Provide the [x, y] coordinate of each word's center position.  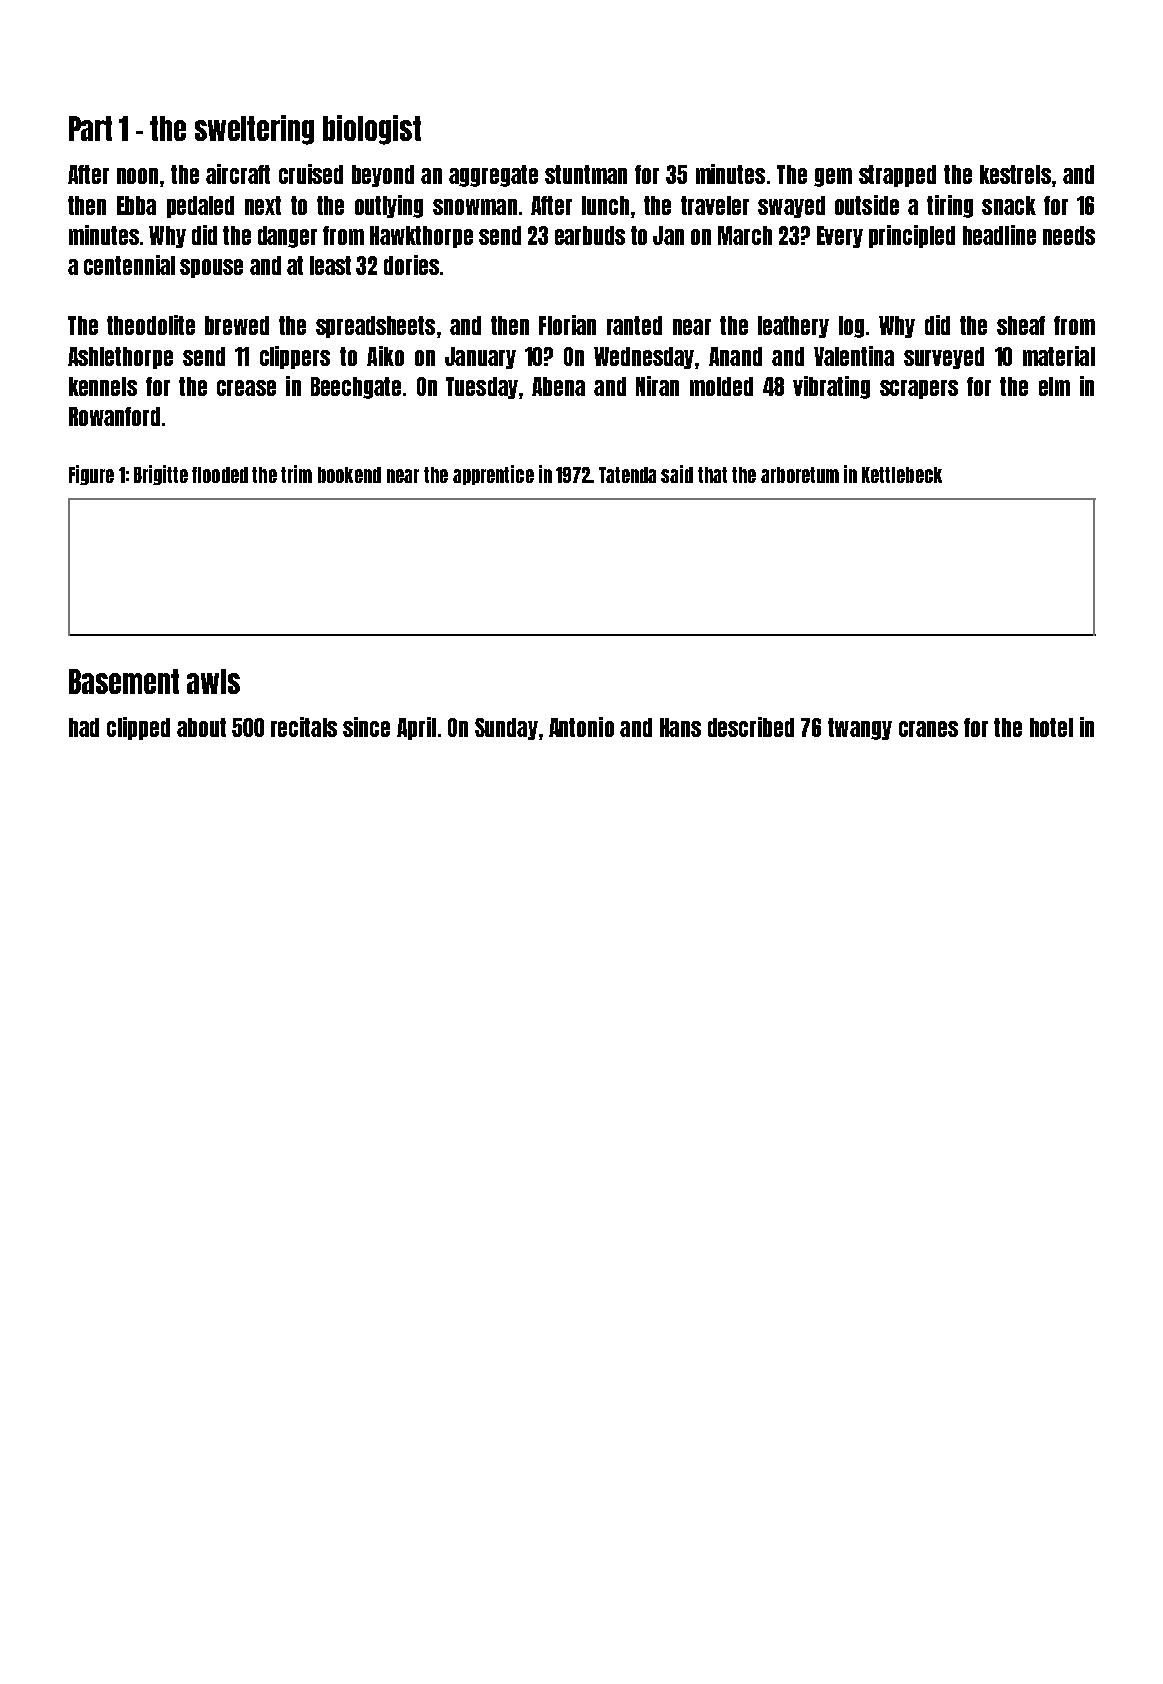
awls [213, 681]
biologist [372, 130]
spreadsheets [375, 327]
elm [1054, 386]
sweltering [254, 130]
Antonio [581, 727]
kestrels [1015, 174]
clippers [295, 357]
